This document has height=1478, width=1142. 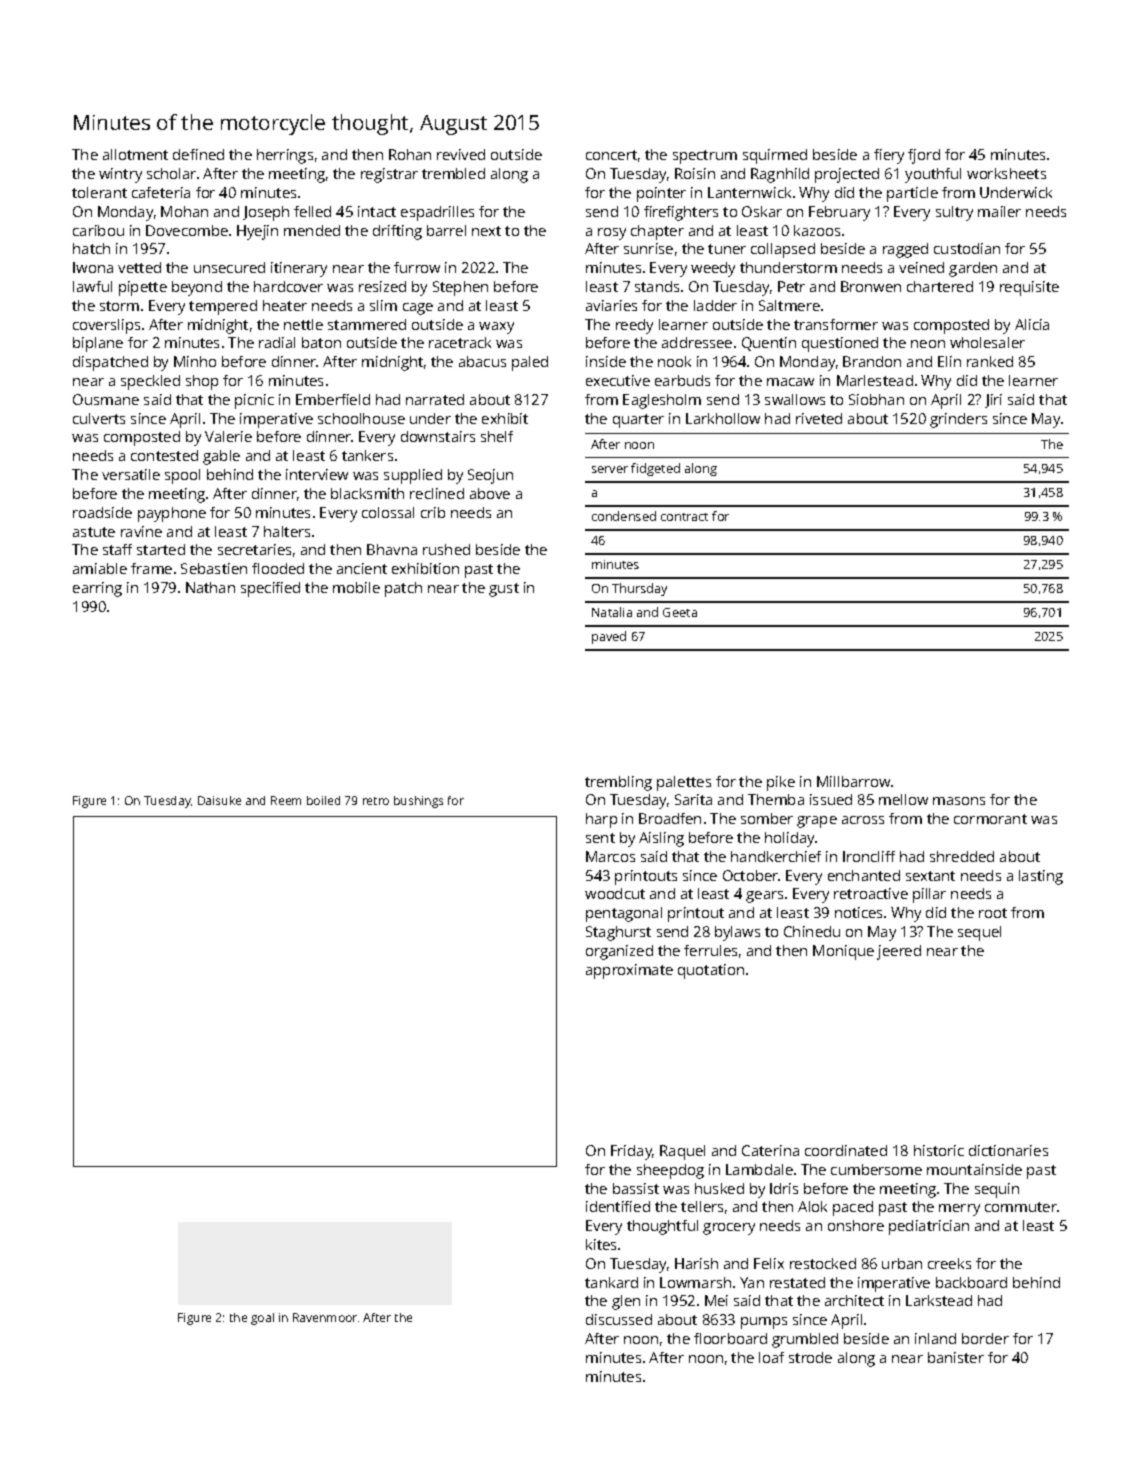 I want to click on approximate, so click(x=629, y=971).
